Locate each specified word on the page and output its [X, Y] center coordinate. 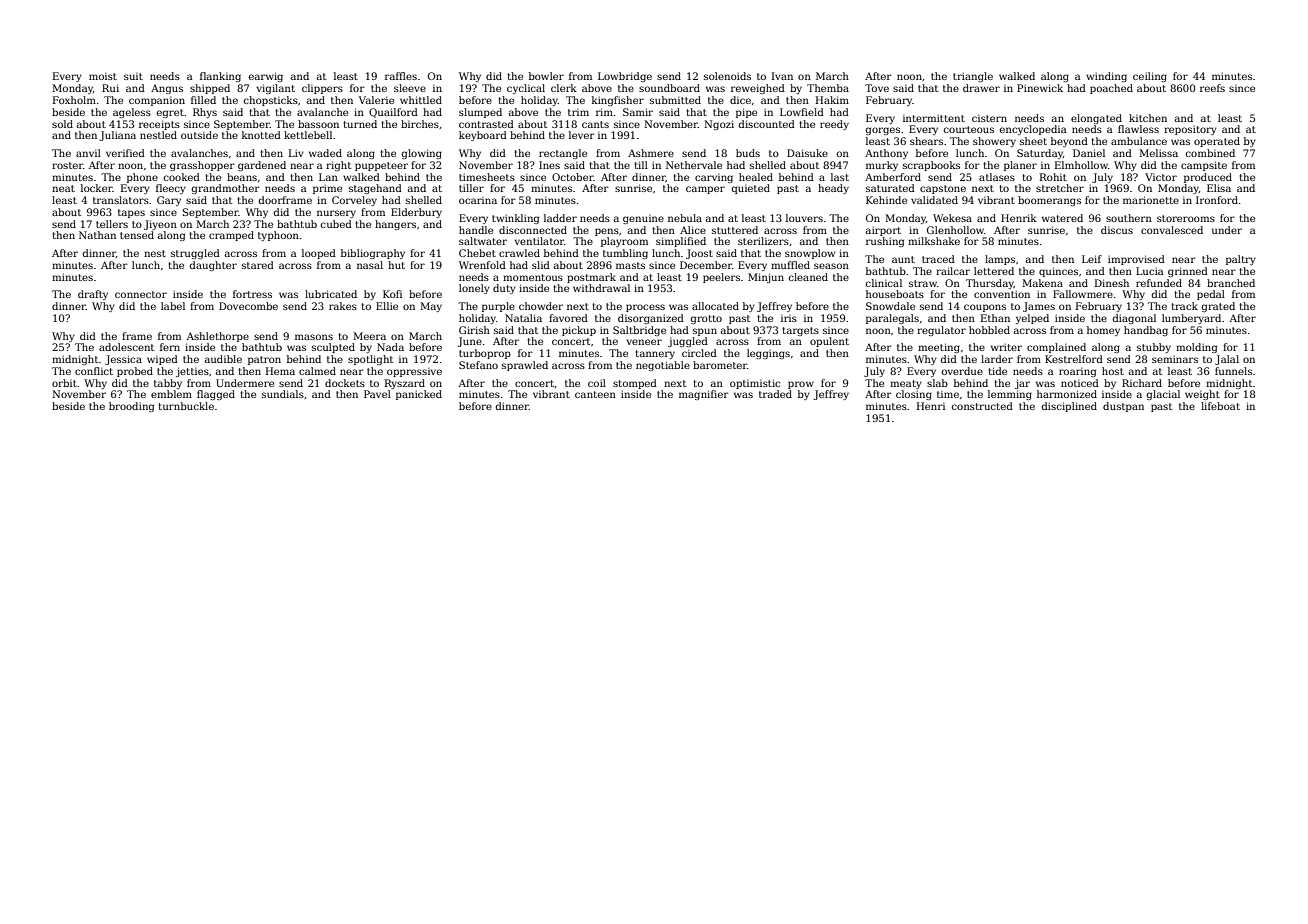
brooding [131, 407]
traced [938, 259]
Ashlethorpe [218, 337]
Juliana [118, 136]
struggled [195, 254]
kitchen [1148, 118]
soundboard [669, 88]
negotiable [663, 366]
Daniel [1089, 153]
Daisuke [807, 153]
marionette [1151, 200]
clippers [322, 89]
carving [714, 178]
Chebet [477, 253]
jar [1022, 384]
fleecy [171, 189]
